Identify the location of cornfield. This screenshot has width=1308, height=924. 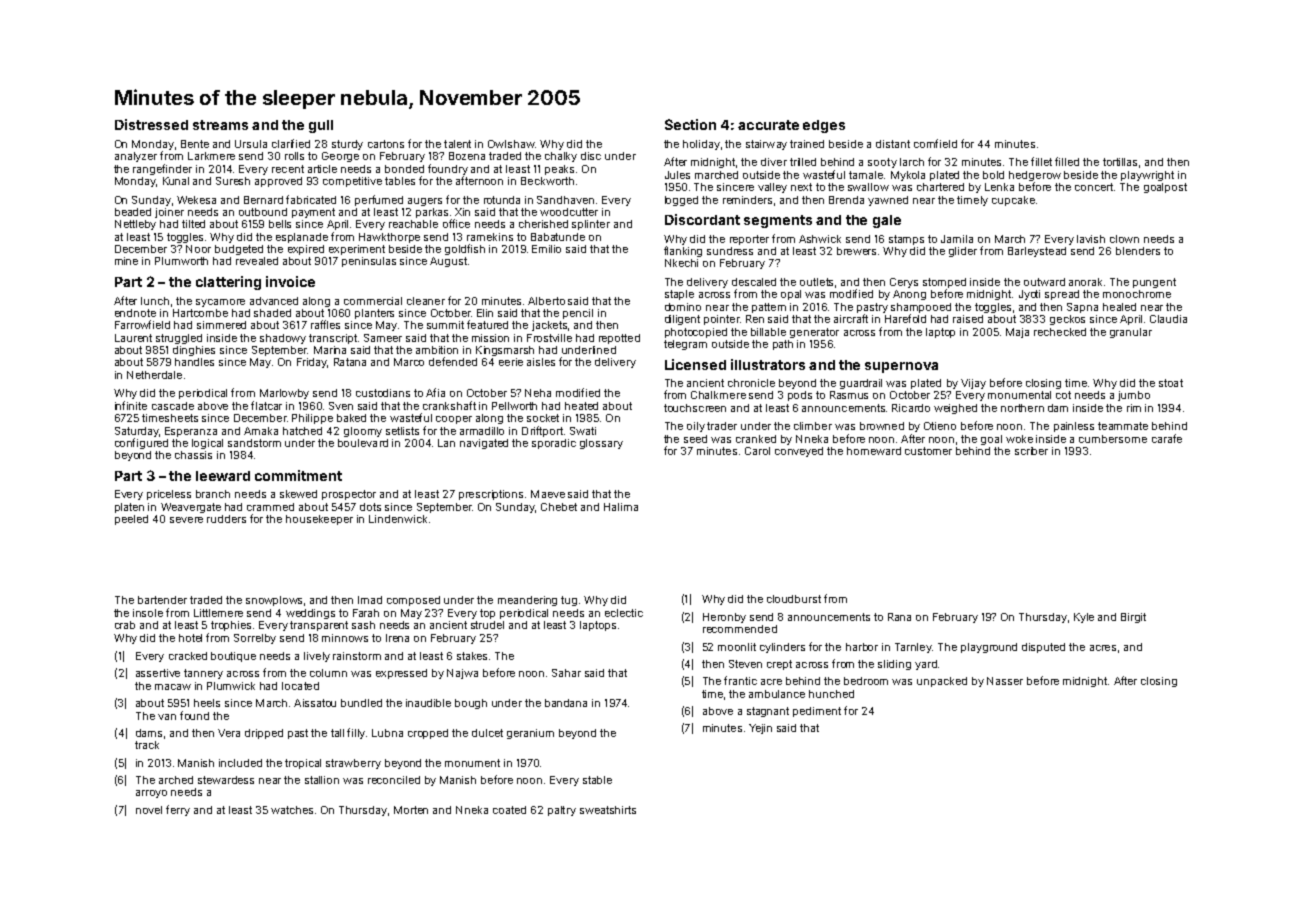
(935, 143).
